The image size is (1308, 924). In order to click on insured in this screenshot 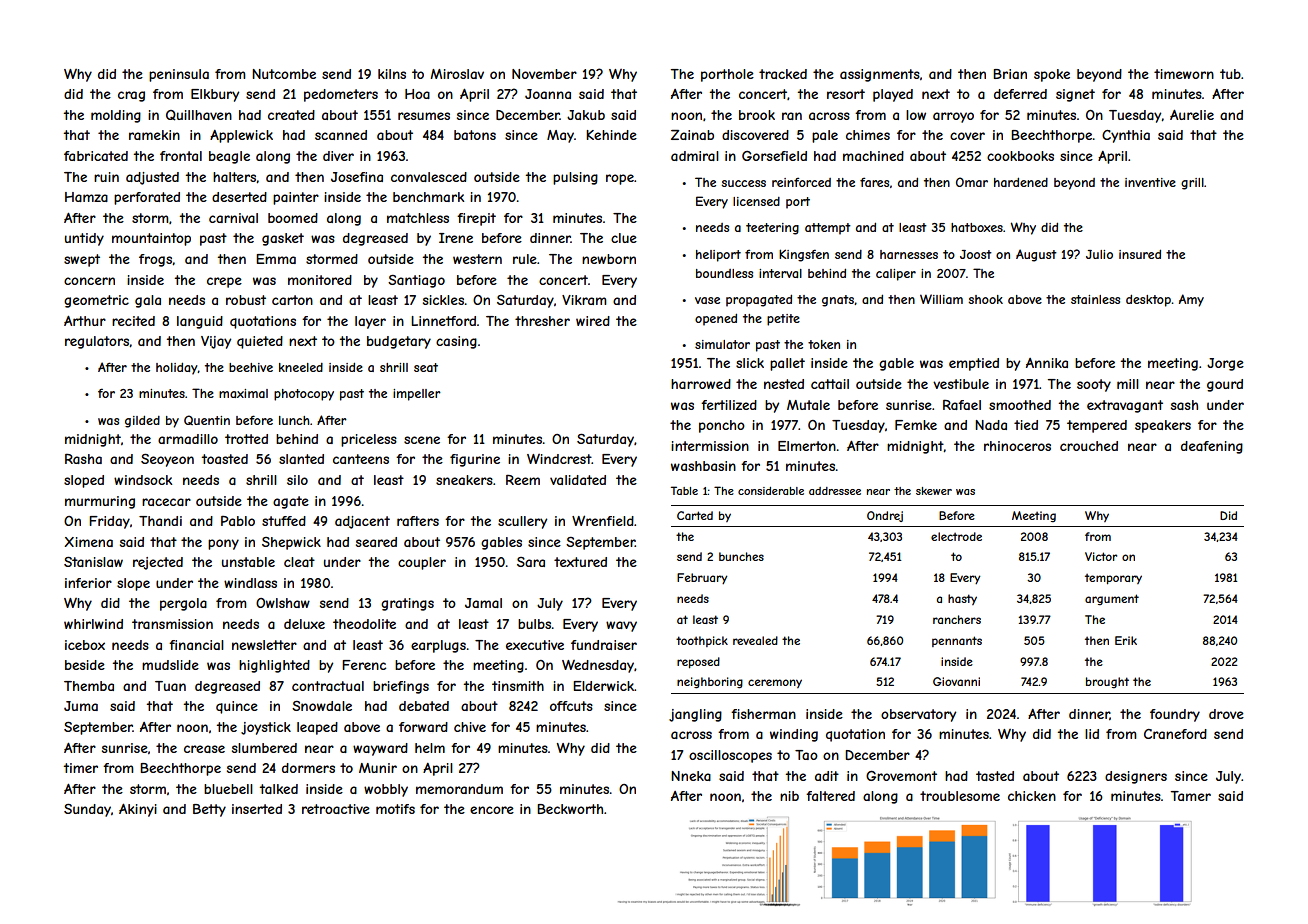, I will do `click(1140, 254)`.
